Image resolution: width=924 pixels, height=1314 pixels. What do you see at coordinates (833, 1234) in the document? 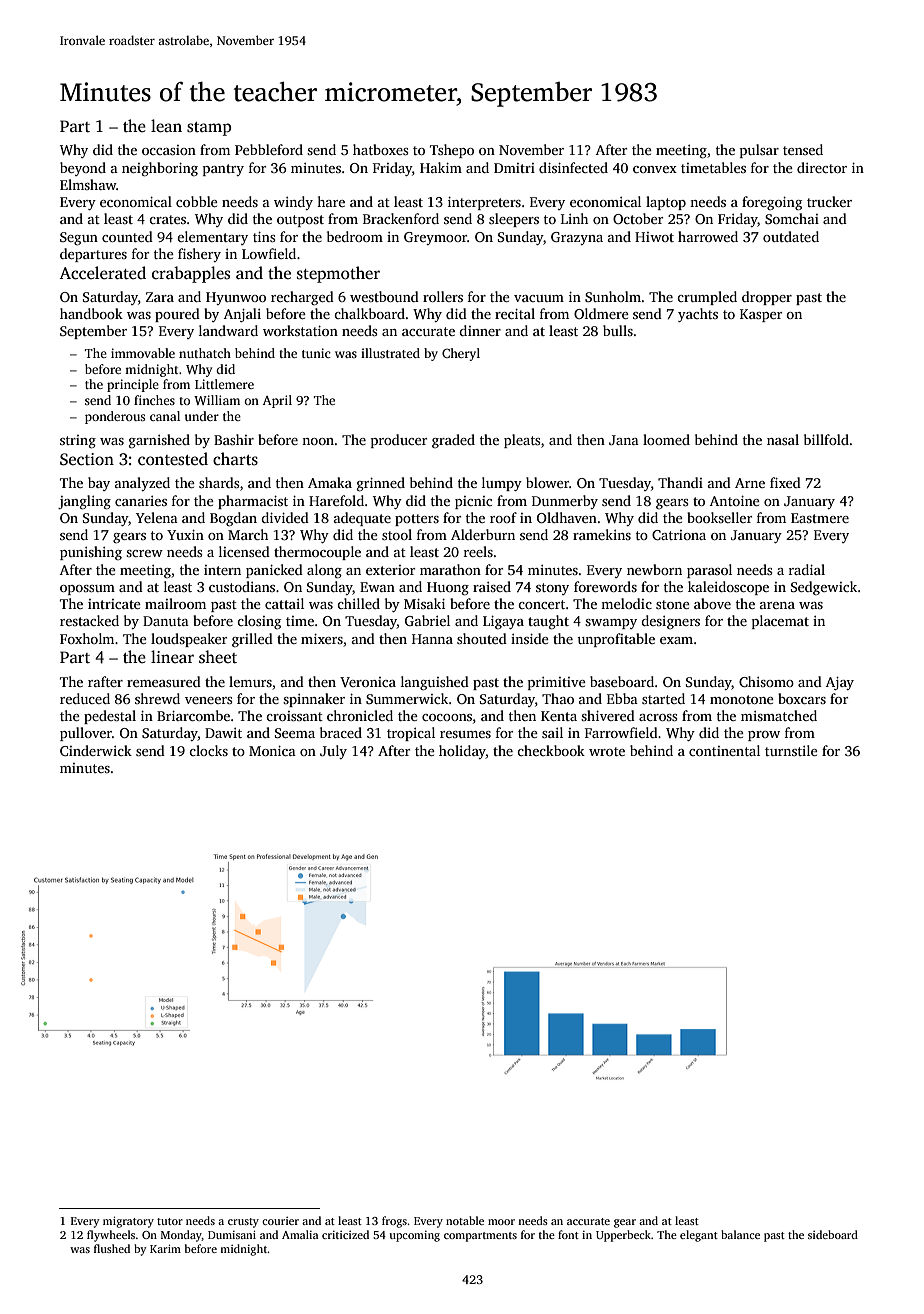
I see `sideboard` at bounding box center [833, 1234].
